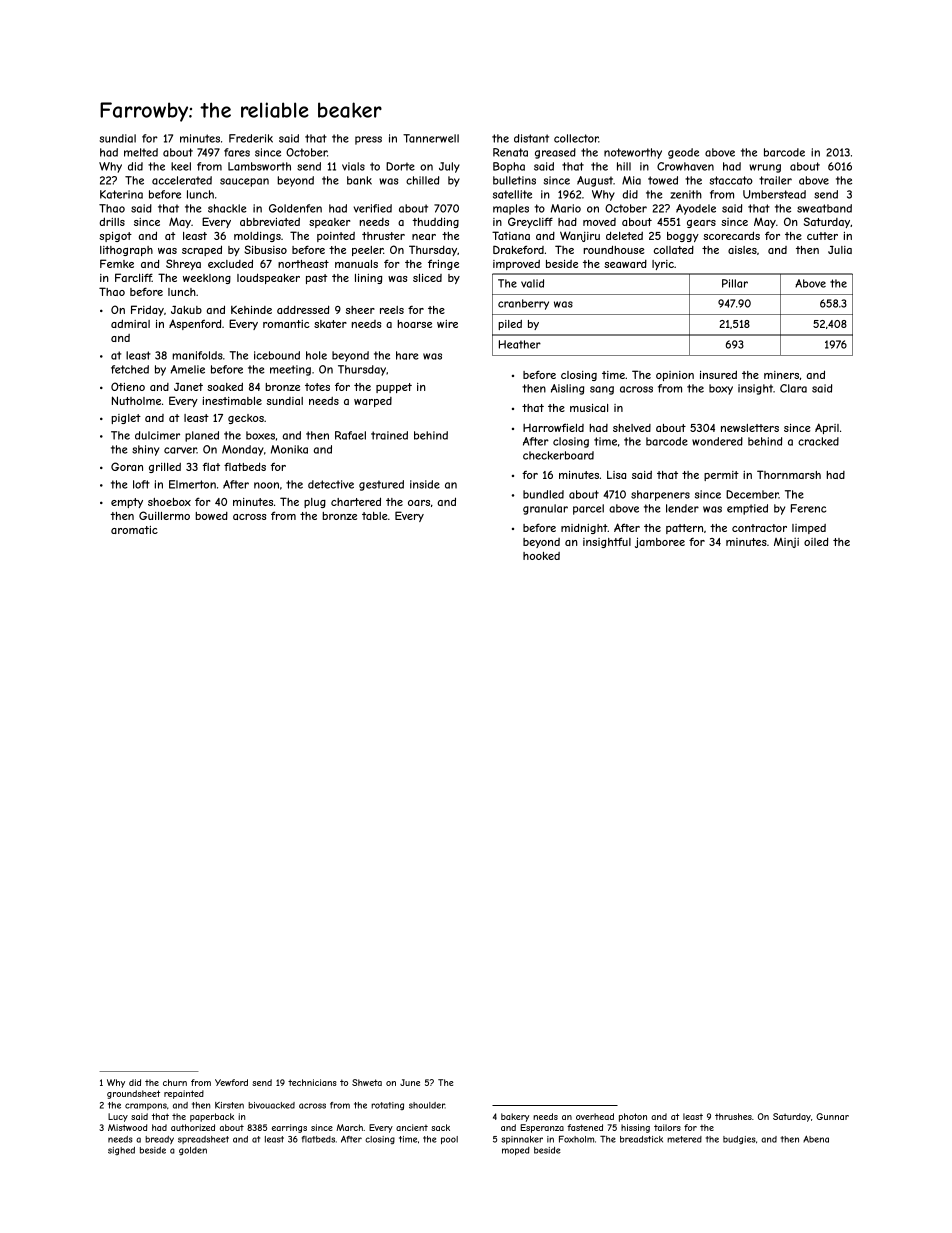  Describe the element at coordinates (683, 153) in the screenshot. I see `geode` at that location.
